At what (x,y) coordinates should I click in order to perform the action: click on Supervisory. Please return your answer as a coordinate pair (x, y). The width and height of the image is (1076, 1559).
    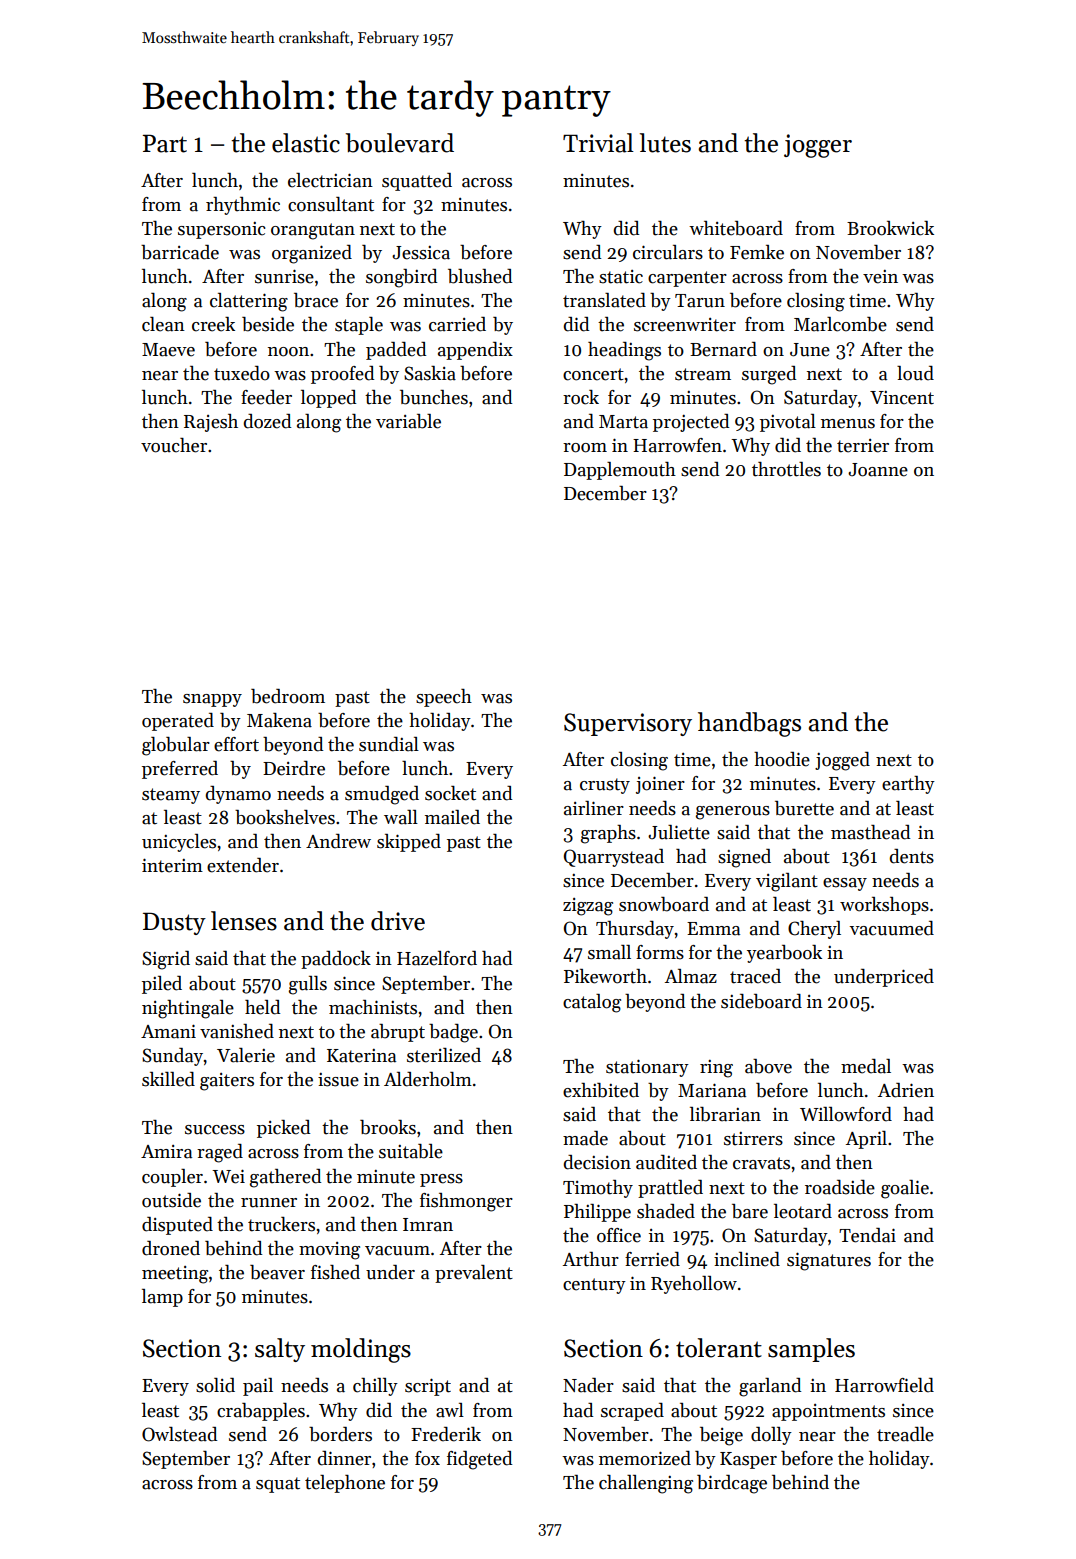
    Looking at the image, I should click on (628, 724).
